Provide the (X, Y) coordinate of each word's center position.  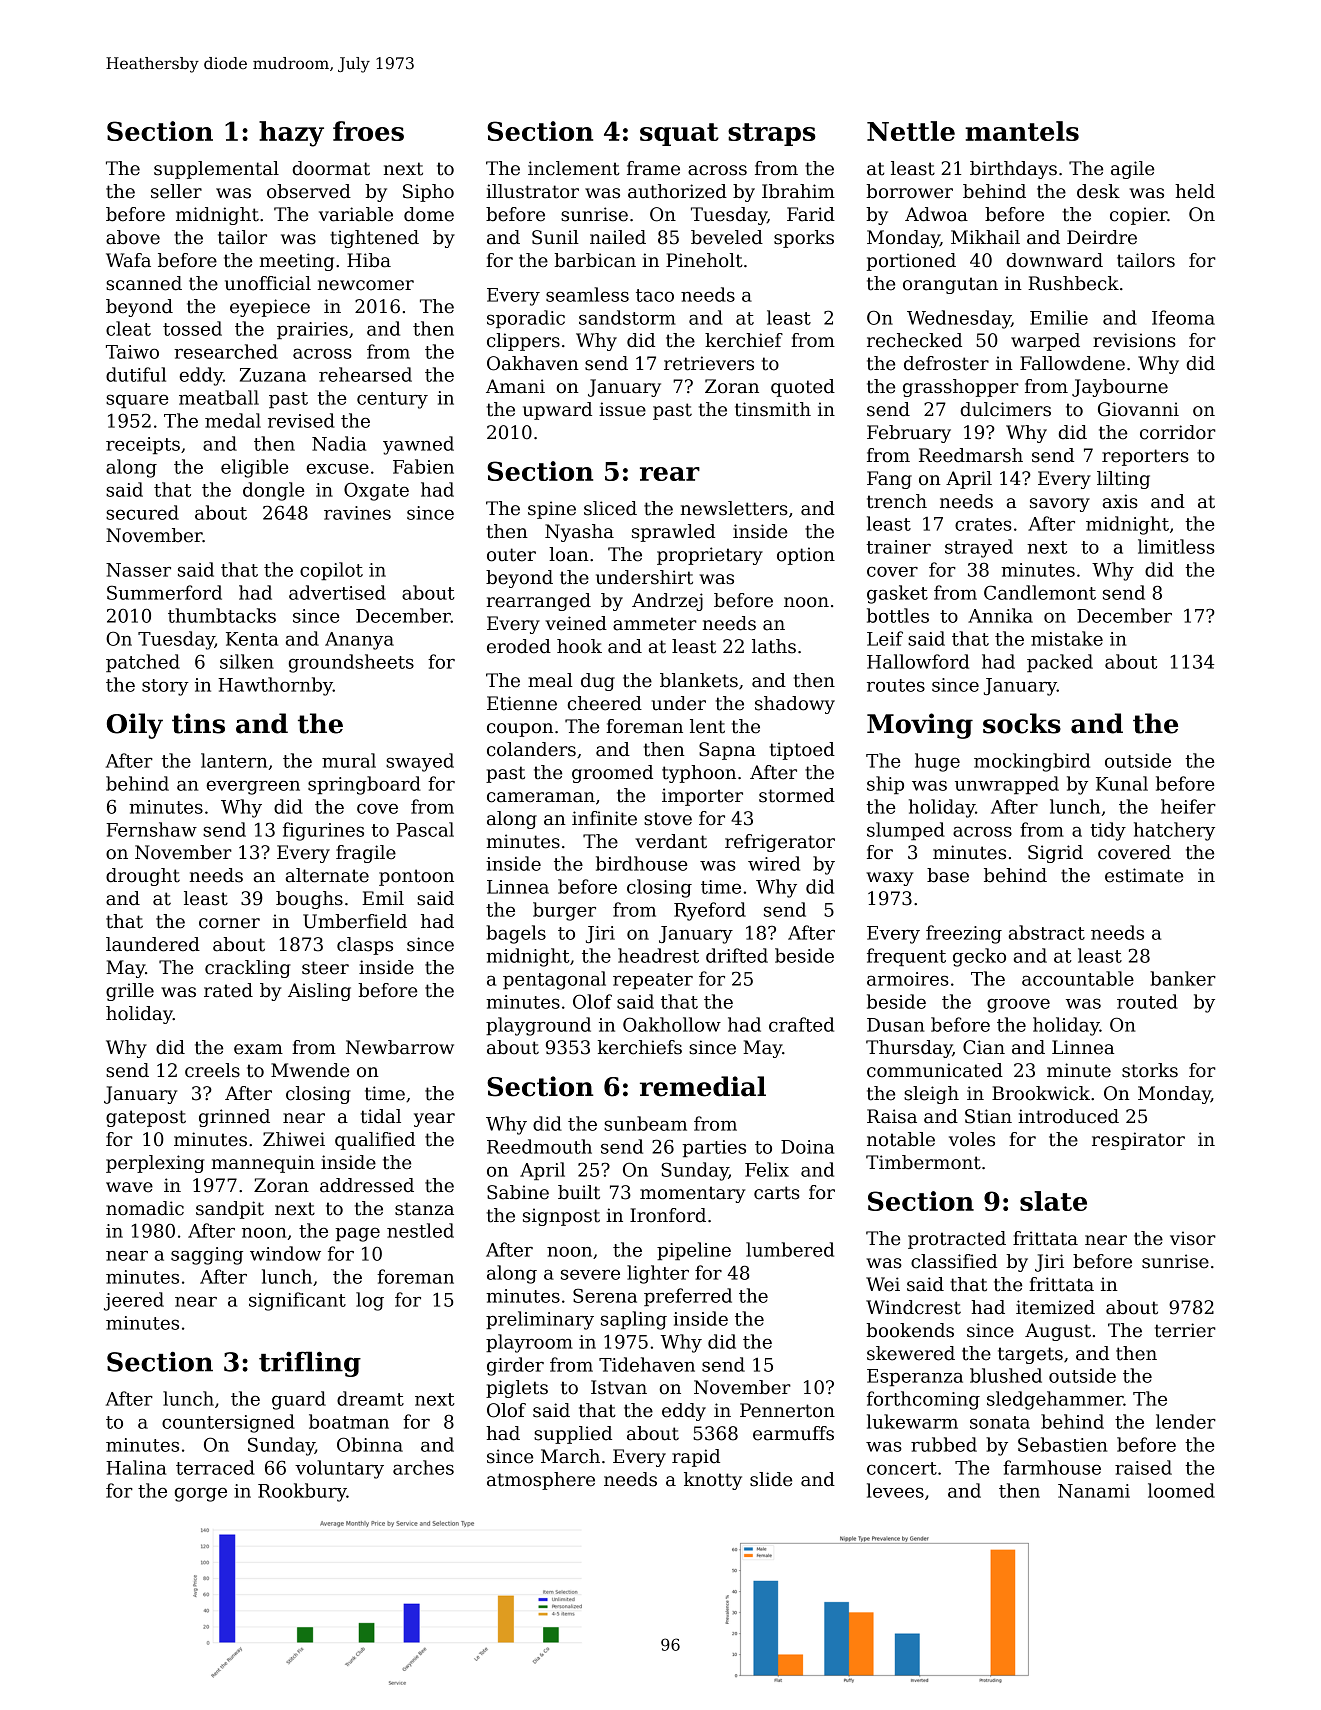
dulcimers (1005, 409)
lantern (234, 760)
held (1195, 191)
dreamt (370, 1398)
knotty (713, 1481)
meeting (297, 262)
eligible (254, 468)
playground (538, 1026)
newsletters (734, 508)
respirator (1138, 1141)
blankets (699, 680)
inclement (574, 168)
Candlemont (1040, 592)
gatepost (146, 1118)
